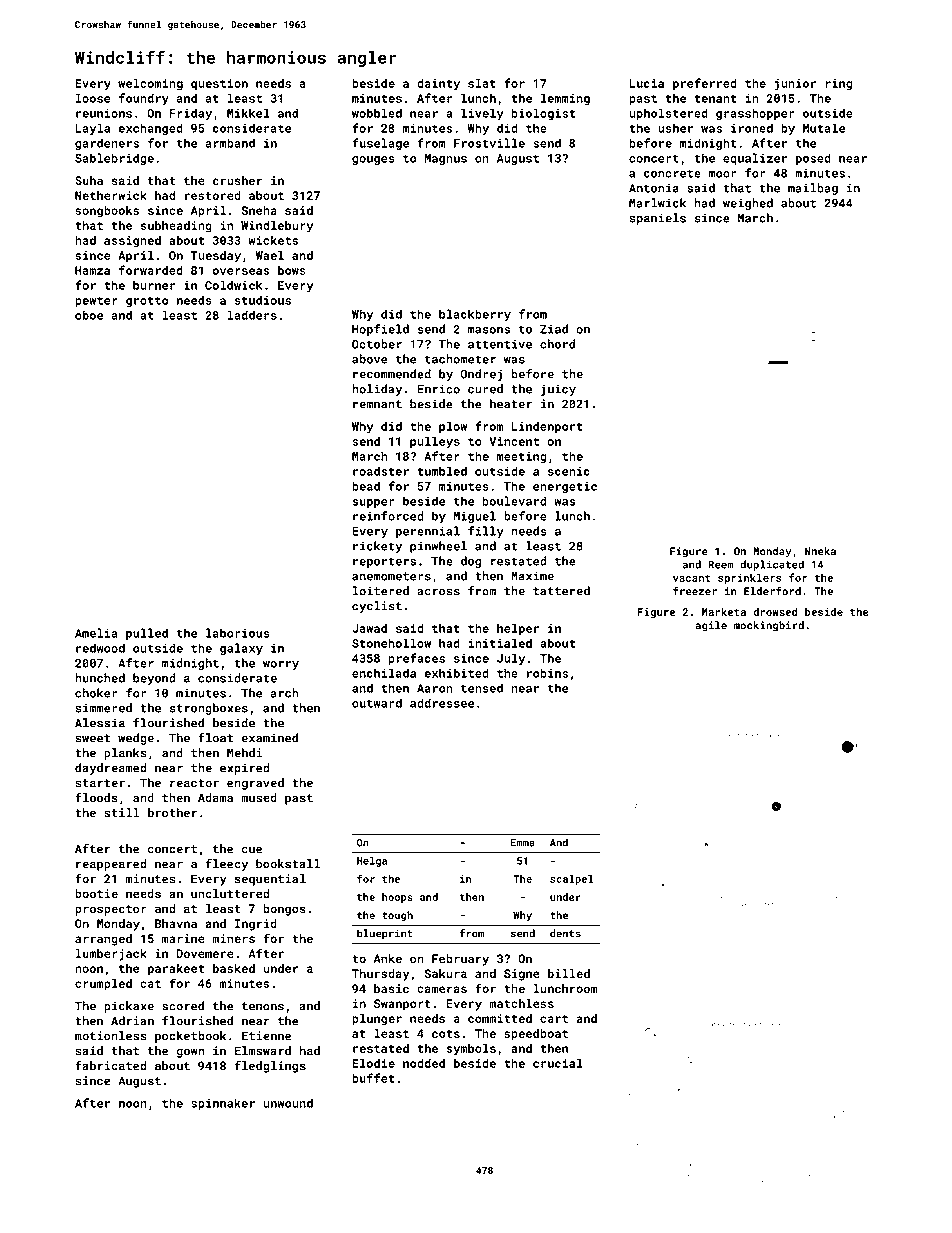  What do you see at coordinates (518, 629) in the screenshot?
I see `helper` at bounding box center [518, 629].
